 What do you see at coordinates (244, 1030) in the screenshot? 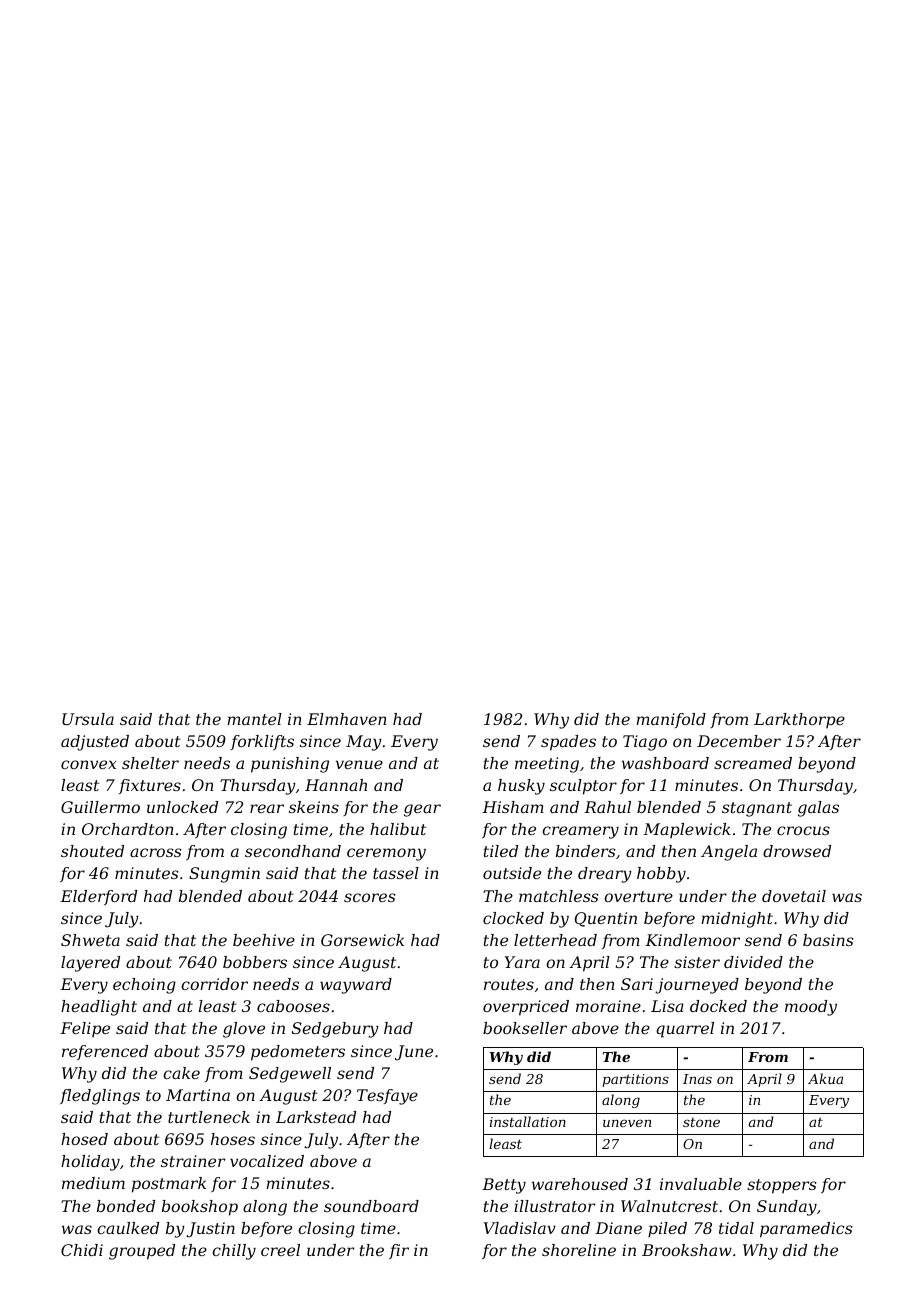
I see `glove` at bounding box center [244, 1030].
